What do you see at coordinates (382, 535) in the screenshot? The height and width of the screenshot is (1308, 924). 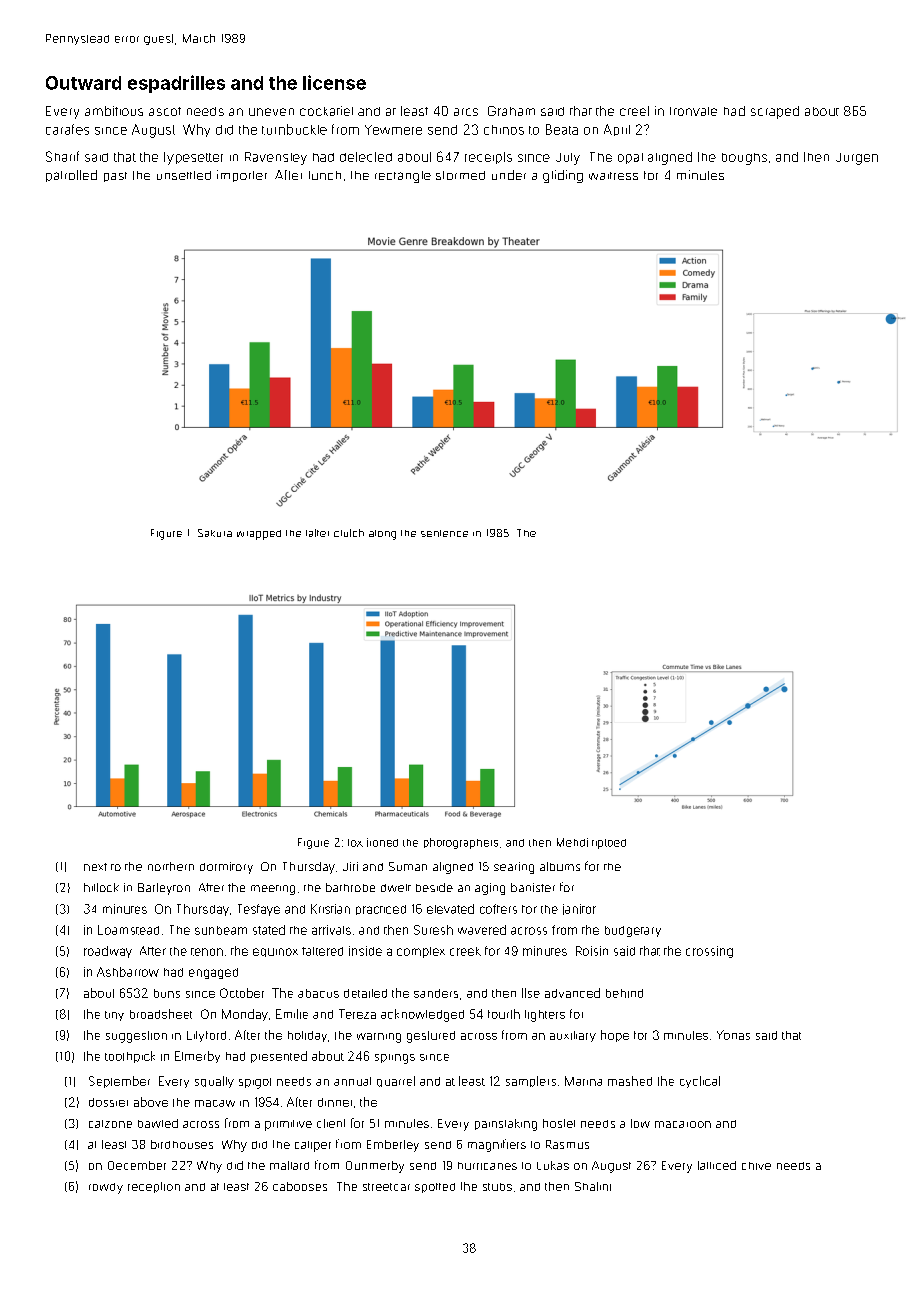 I see `along` at bounding box center [382, 535].
